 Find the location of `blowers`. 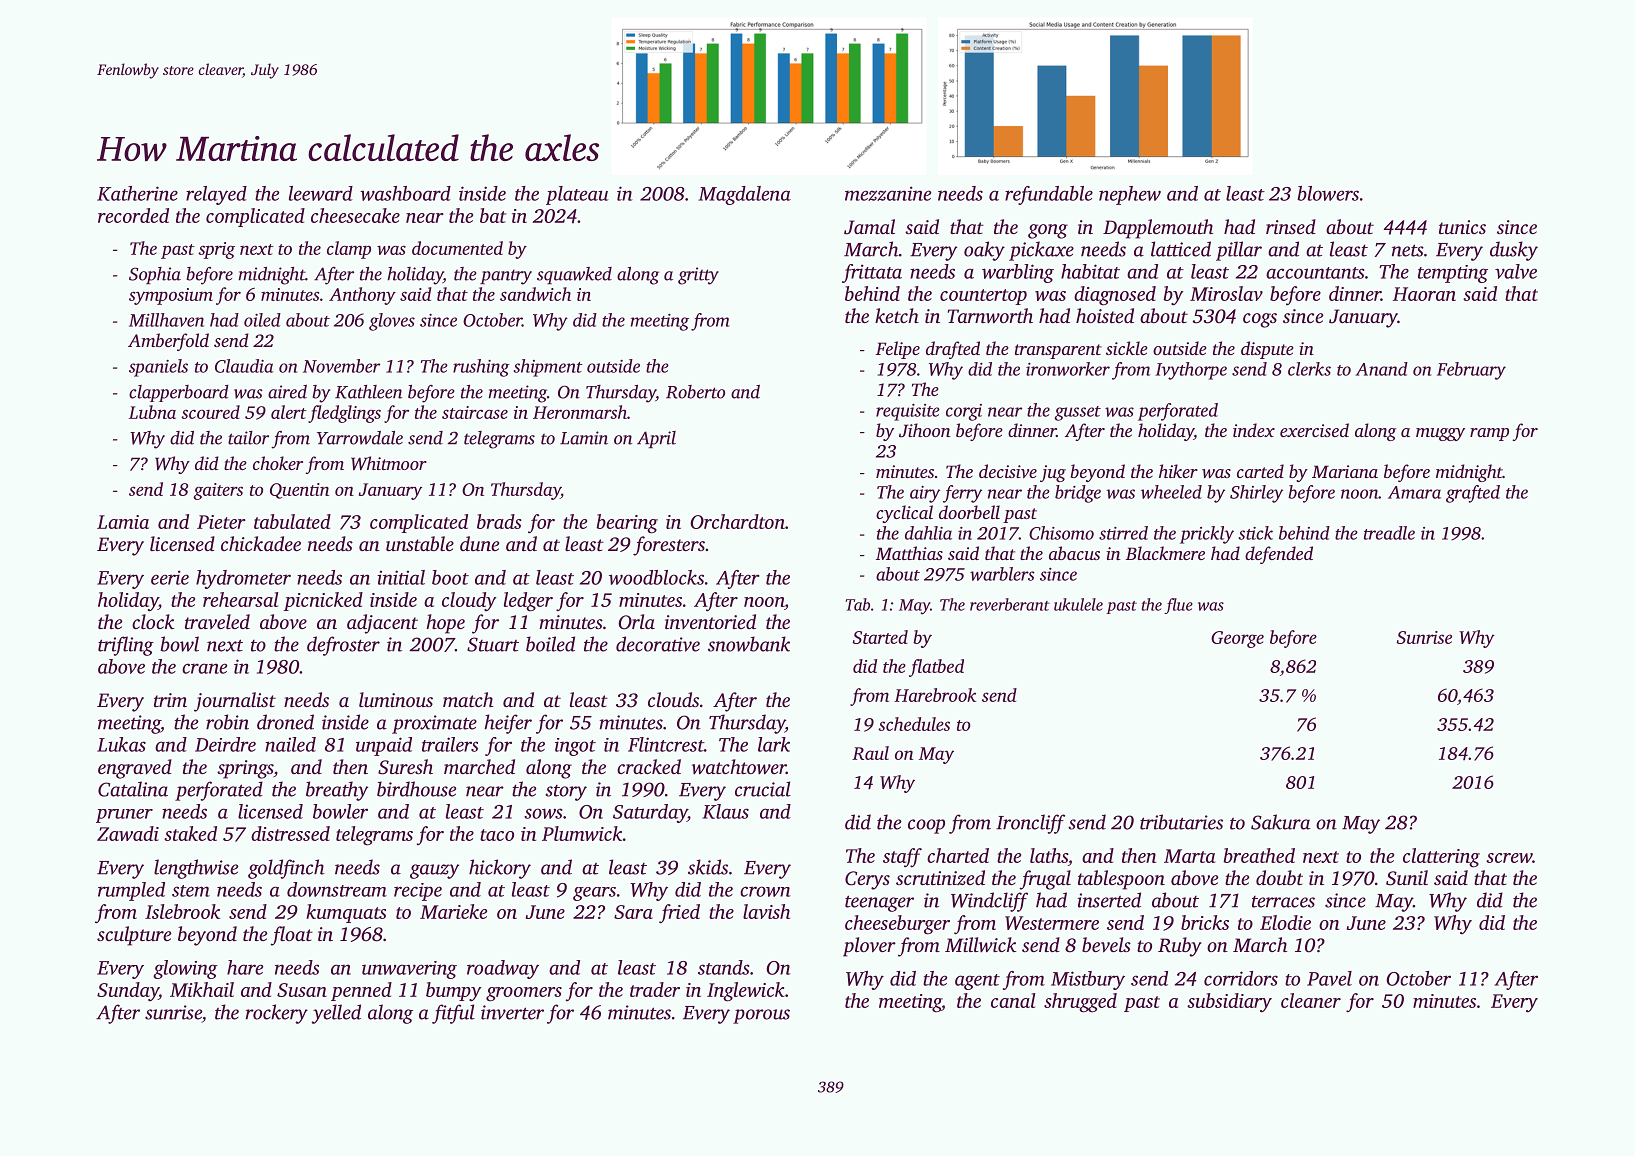

blowers is located at coordinates (1328, 193).
